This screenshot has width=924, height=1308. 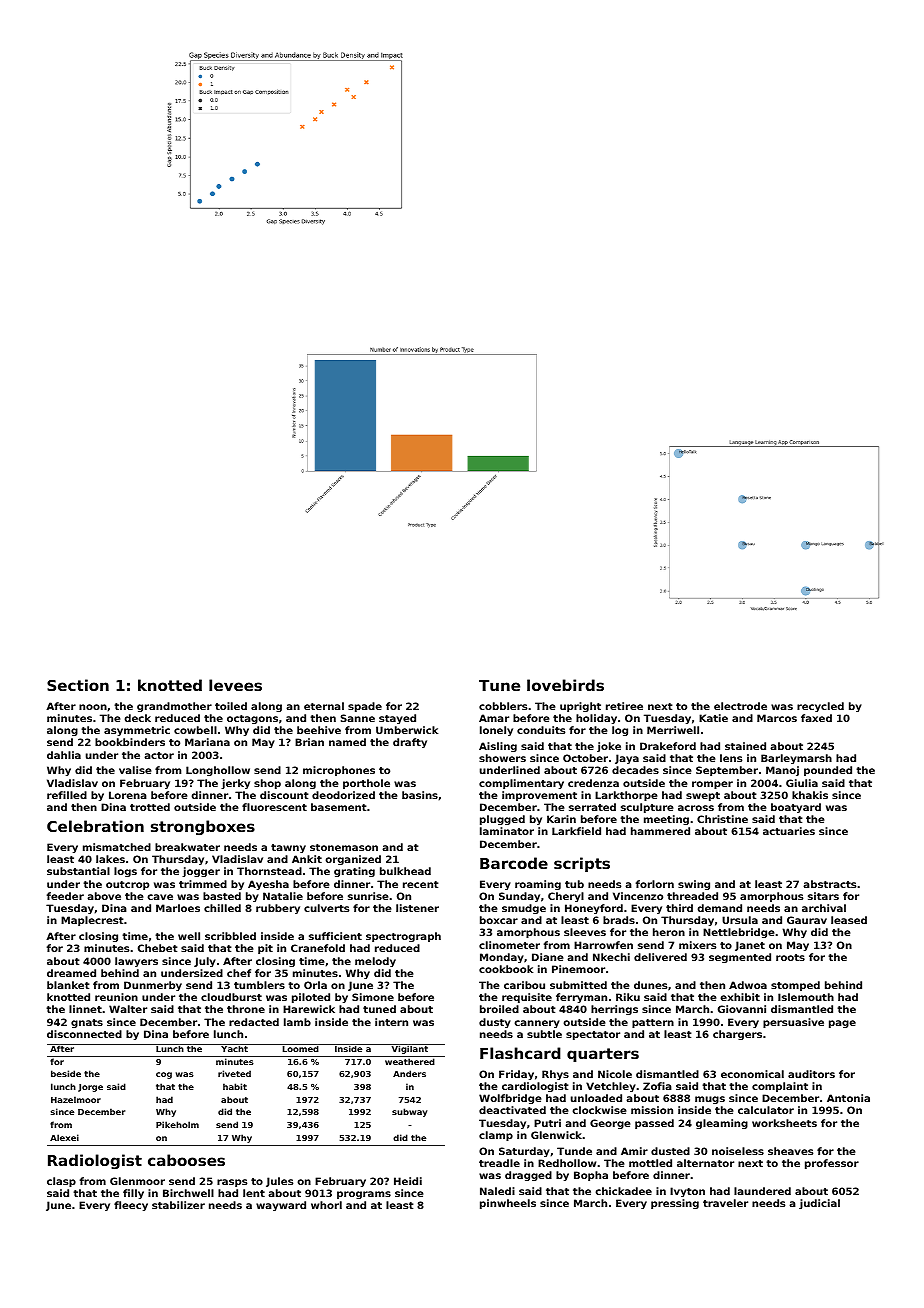 What do you see at coordinates (95, 1161) in the screenshot?
I see `Radiologist` at bounding box center [95, 1161].
